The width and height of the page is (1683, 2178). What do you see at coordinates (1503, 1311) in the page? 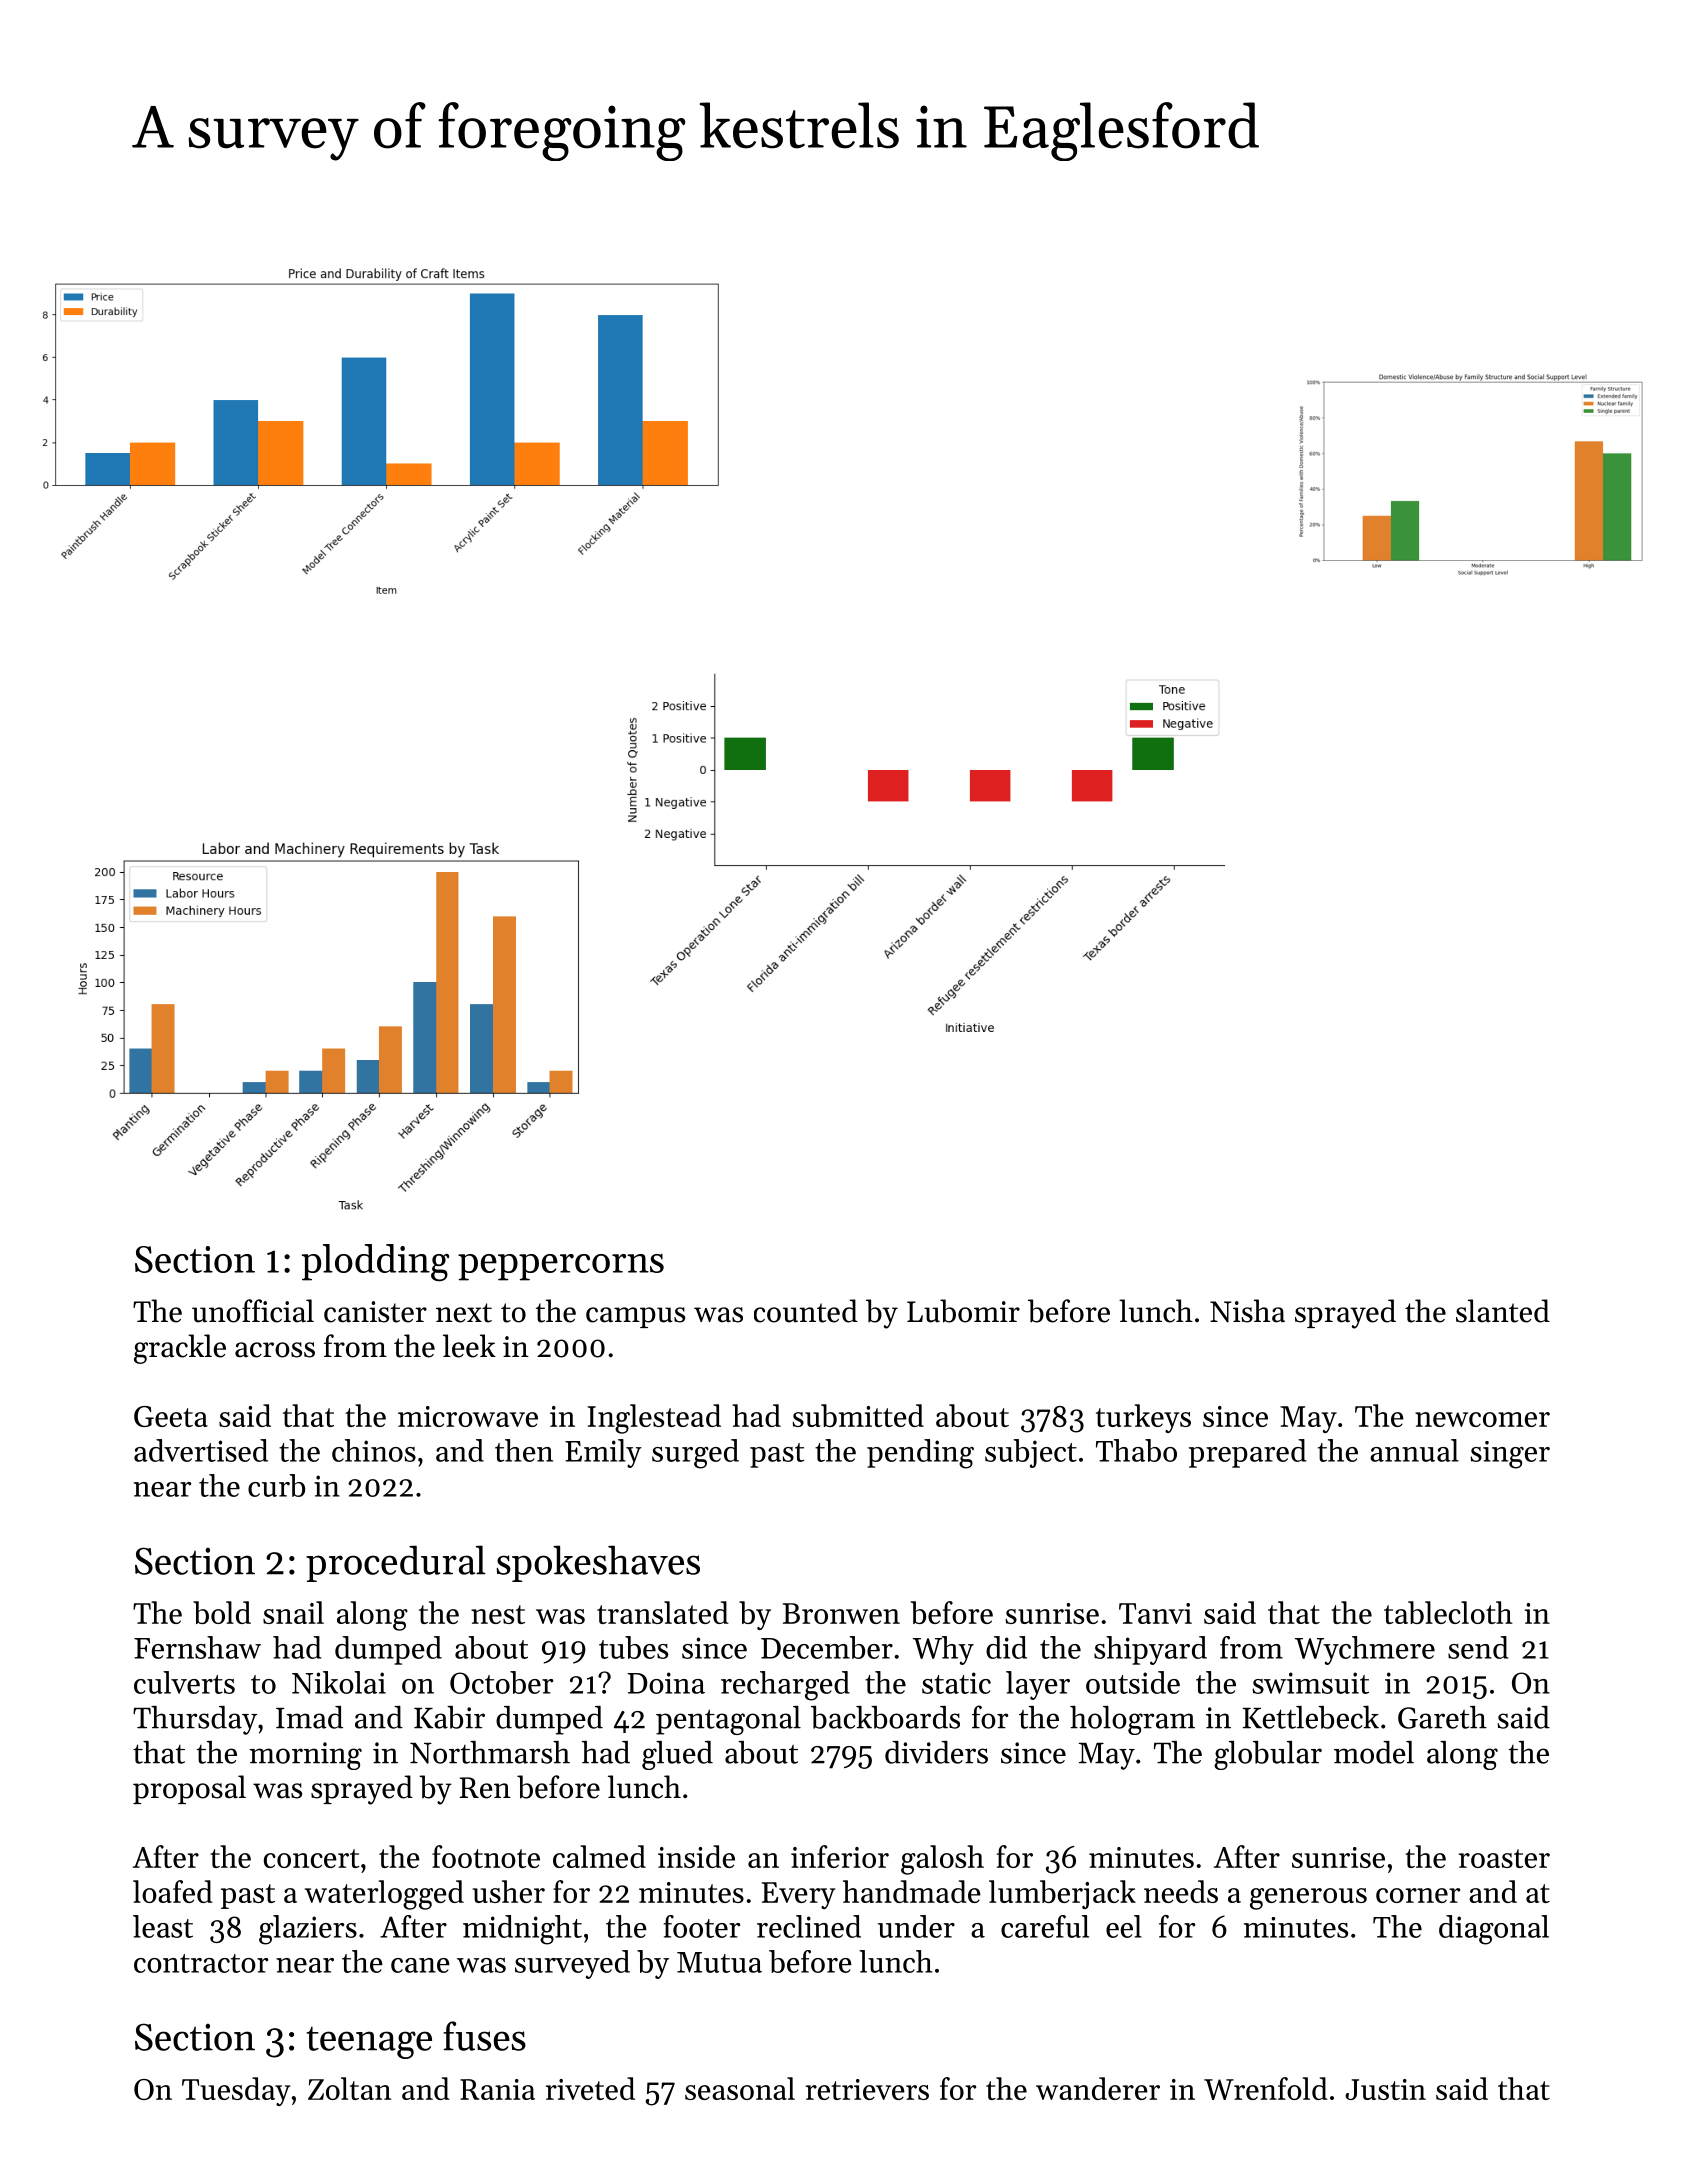
I see `slanted` at bounding box center [1503, 1311].
